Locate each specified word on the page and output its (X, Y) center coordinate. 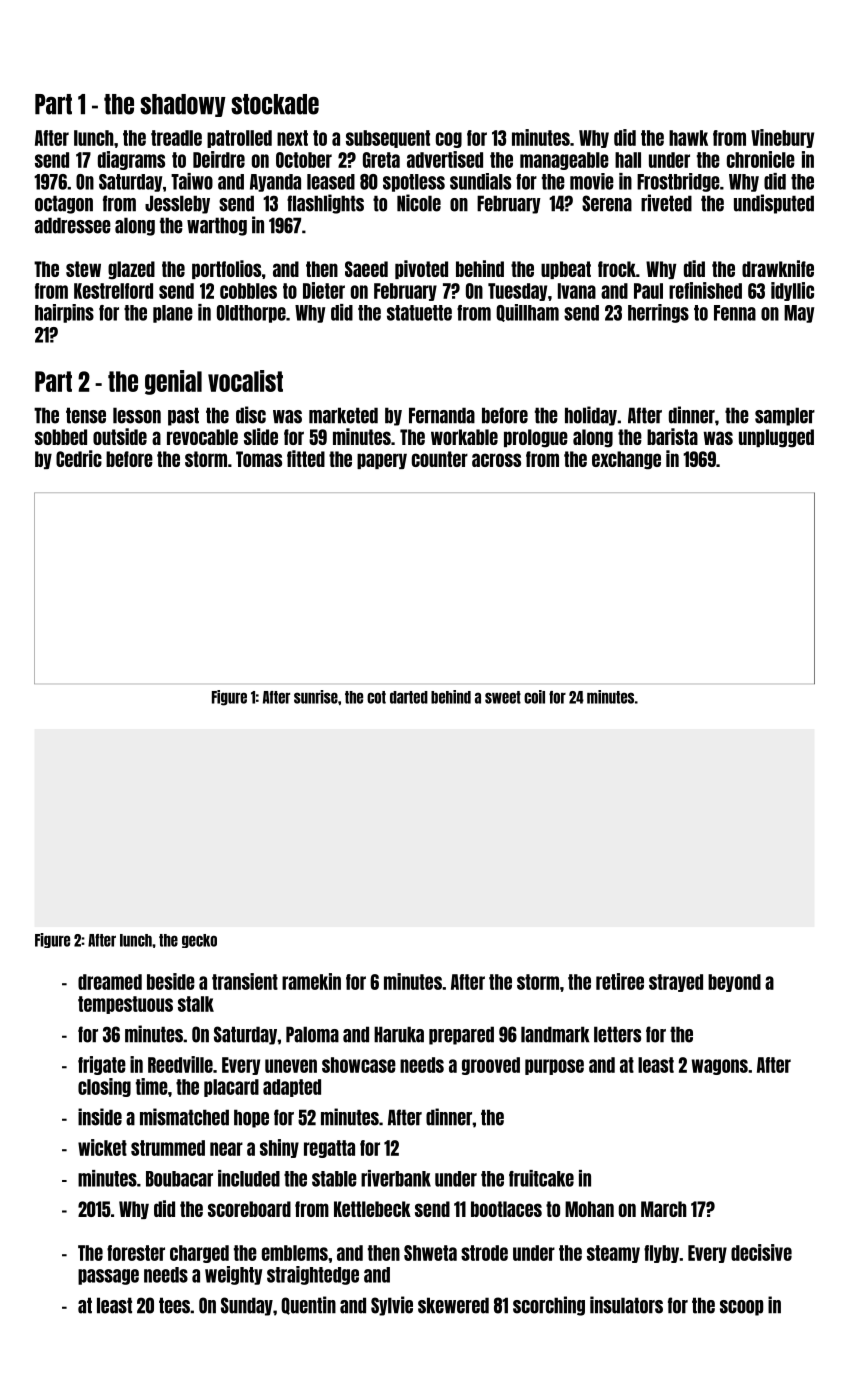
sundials (480, 181)
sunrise (316, 697)
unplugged (776, 438)
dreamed (110, 982)
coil (534, 697)
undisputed (774, 204)
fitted (306, 458)
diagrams (131, 160)
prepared (461, 1035)
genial (173, 382)
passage (108, 1277)
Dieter (324, 290)
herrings (658, 313)
